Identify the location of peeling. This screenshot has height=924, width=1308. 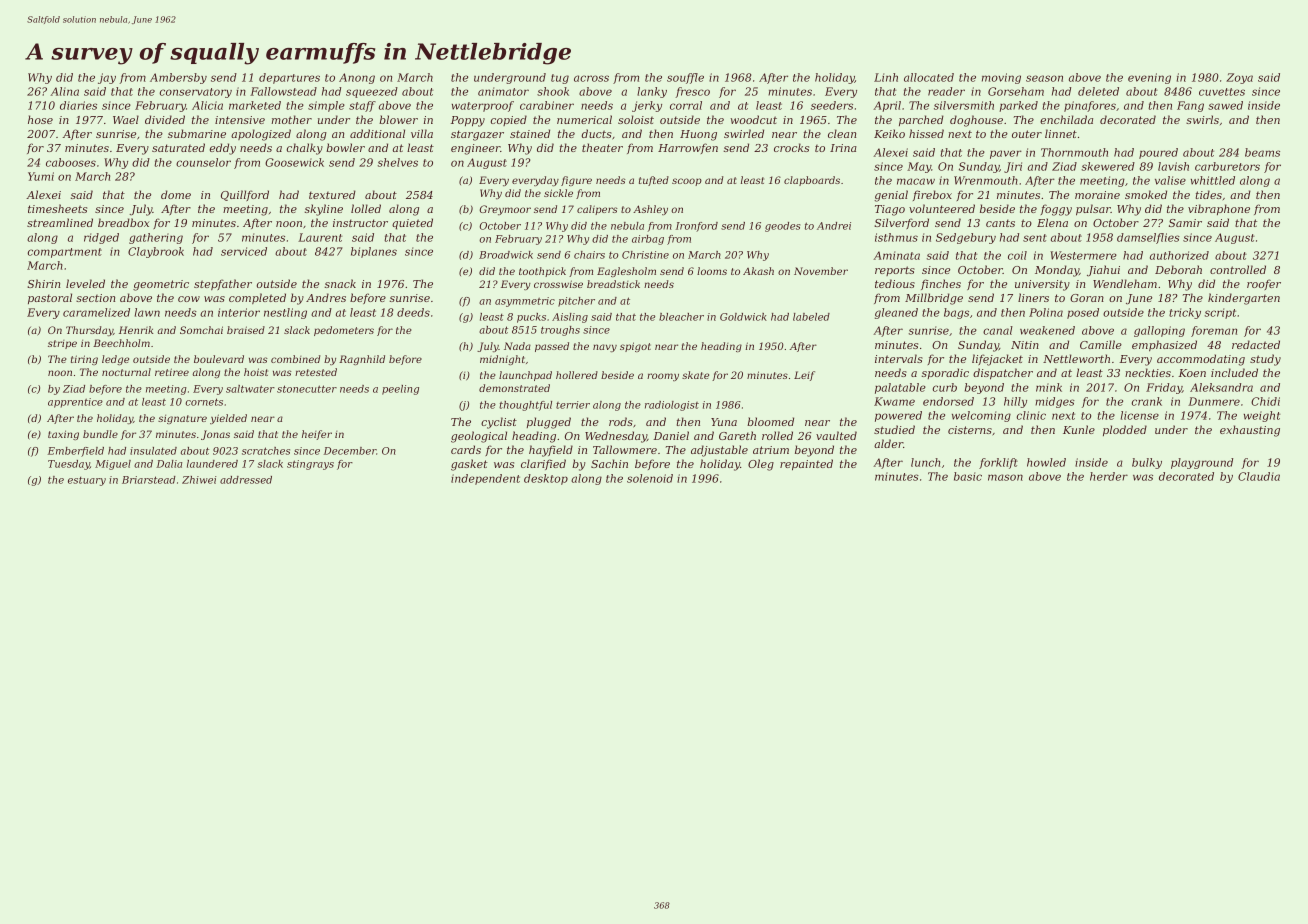
(400, 390).
